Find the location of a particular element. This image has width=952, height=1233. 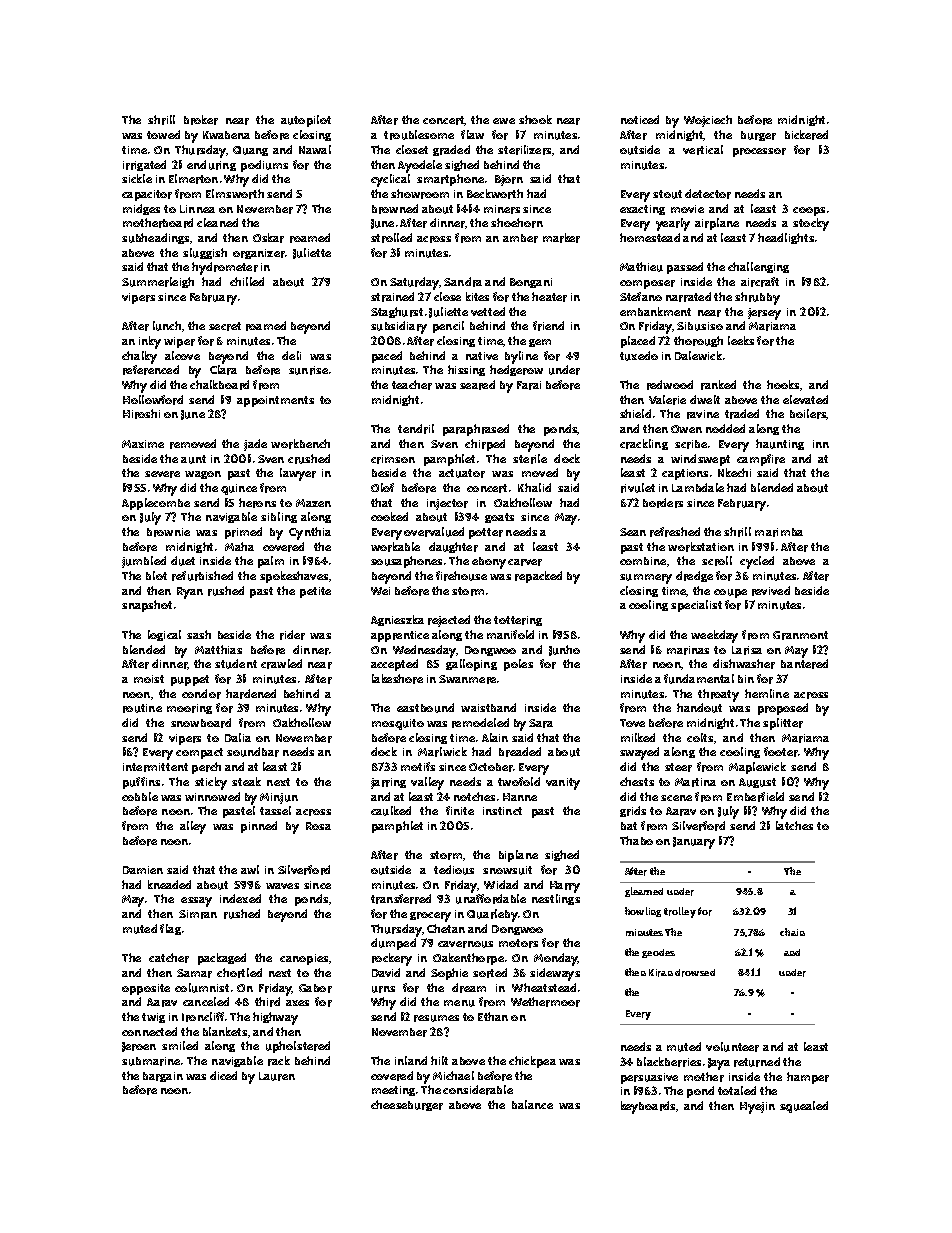

injector is located at coordinates (447, 504).
